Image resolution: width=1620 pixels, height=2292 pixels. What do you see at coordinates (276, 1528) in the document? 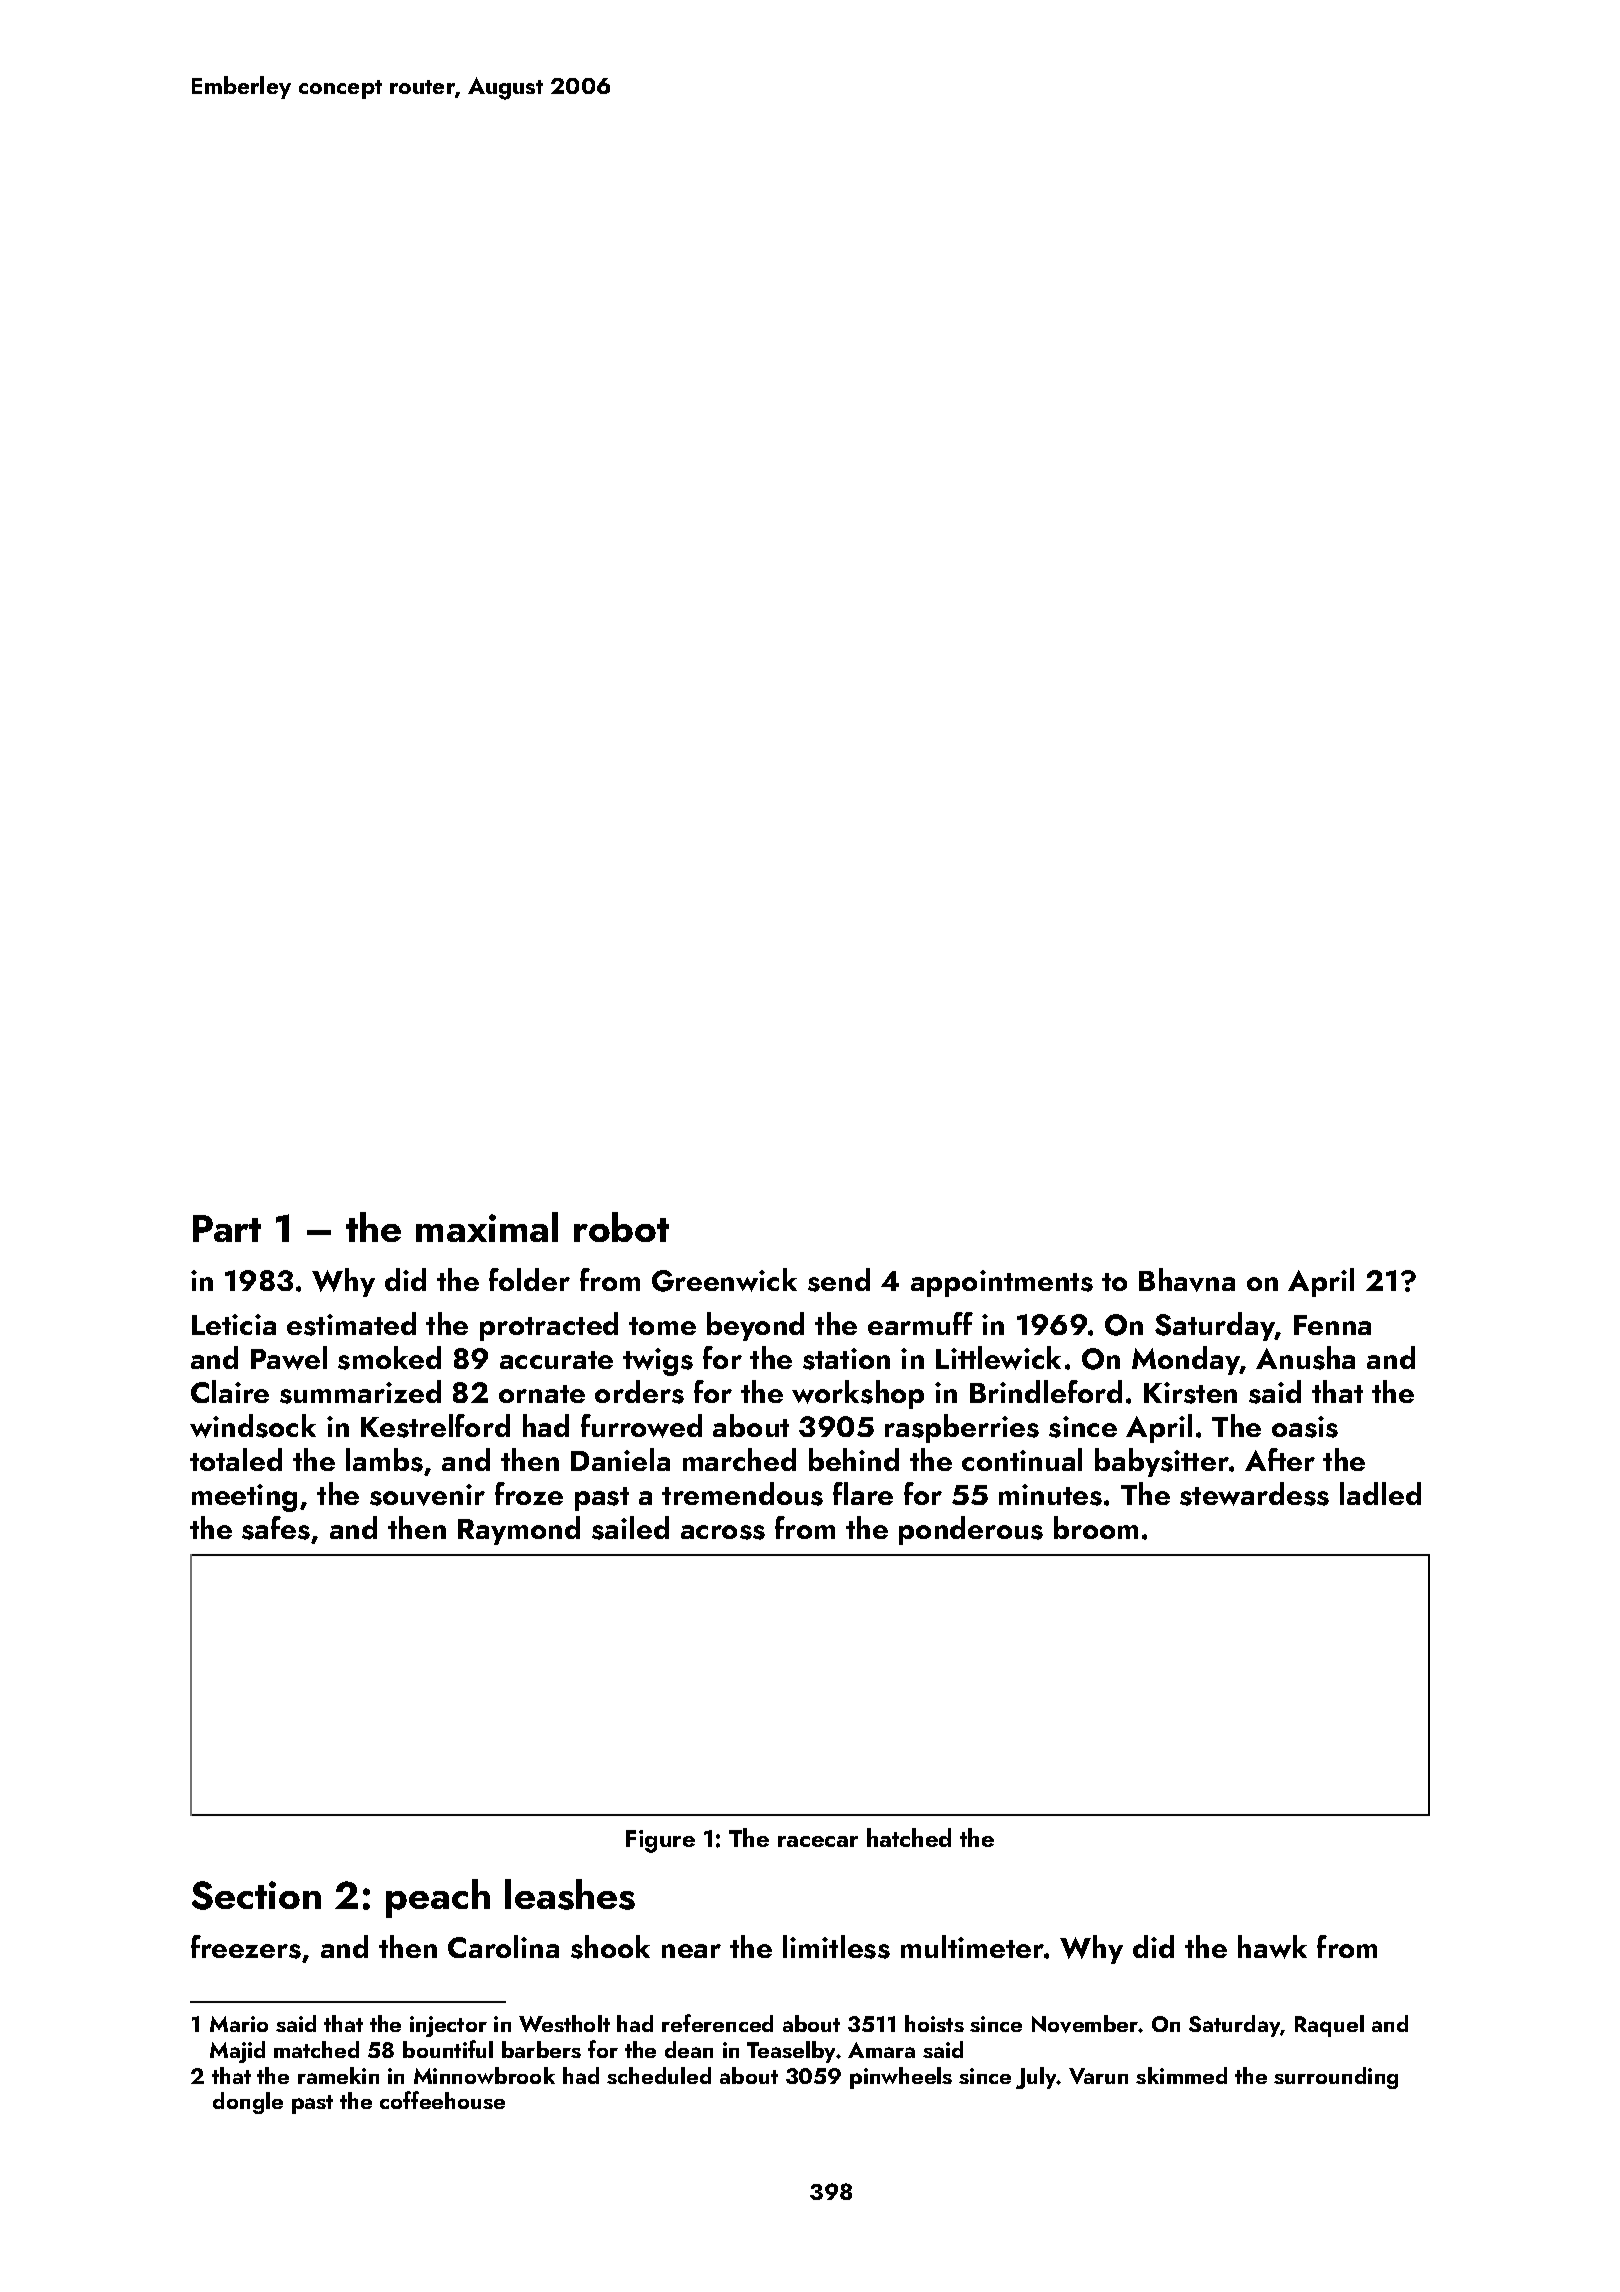
I see `safes` at bounding box center [276, 1528].
